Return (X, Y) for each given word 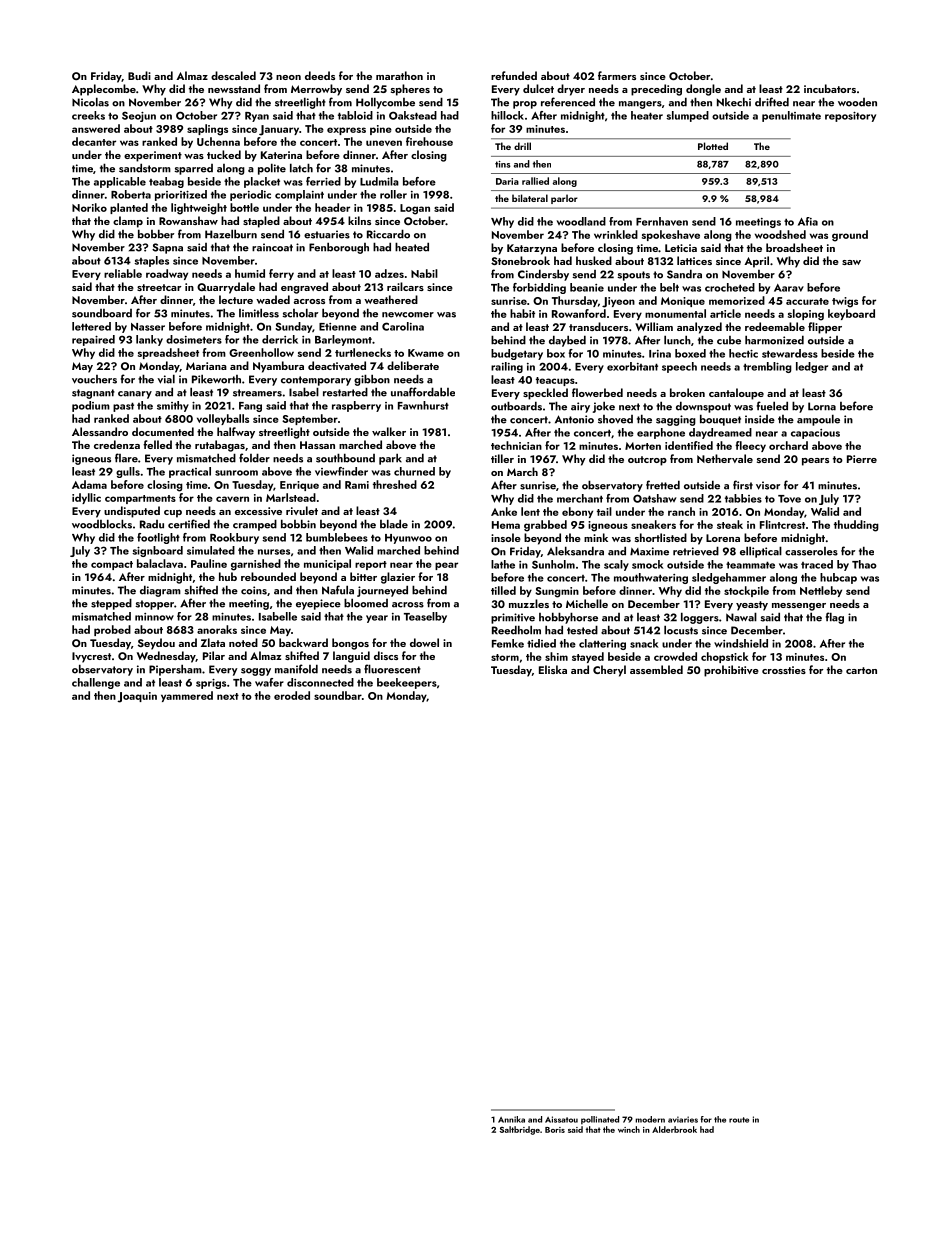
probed (112, 630)
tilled (503, 590)
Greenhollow (261, 352)
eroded (292, 695)
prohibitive (731, 671)
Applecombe (104, 90)
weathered (391, 299)
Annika (511, 1119)
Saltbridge (520, 1130)
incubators (830, 88)
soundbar (338, 695)
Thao (864, 564)
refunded (514, 75)
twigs (845, 302)
